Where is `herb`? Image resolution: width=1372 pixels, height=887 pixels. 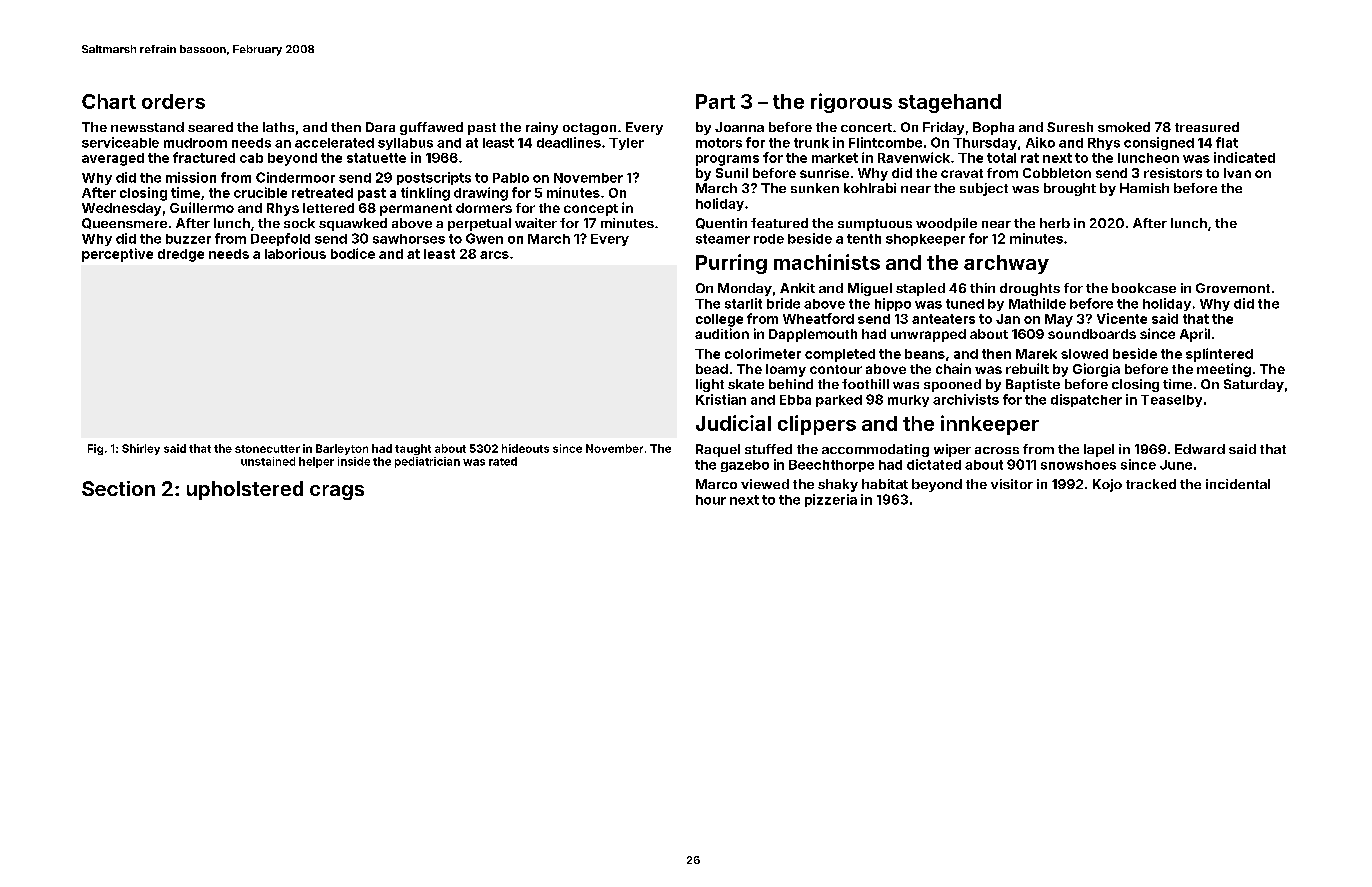 herb is located at coordinates (1055, 223).
